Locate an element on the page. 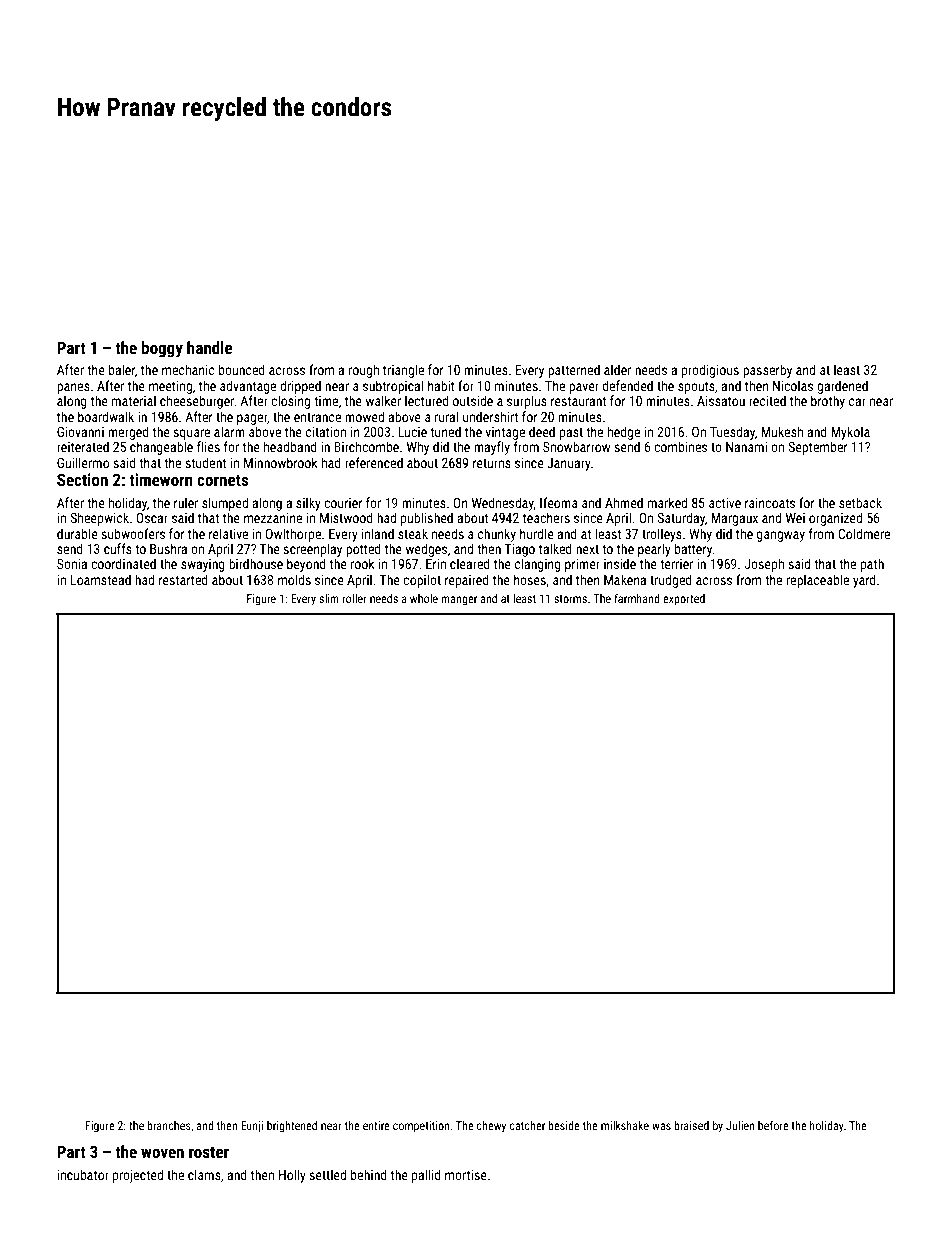  handle is located at coordinates (209, 347).
